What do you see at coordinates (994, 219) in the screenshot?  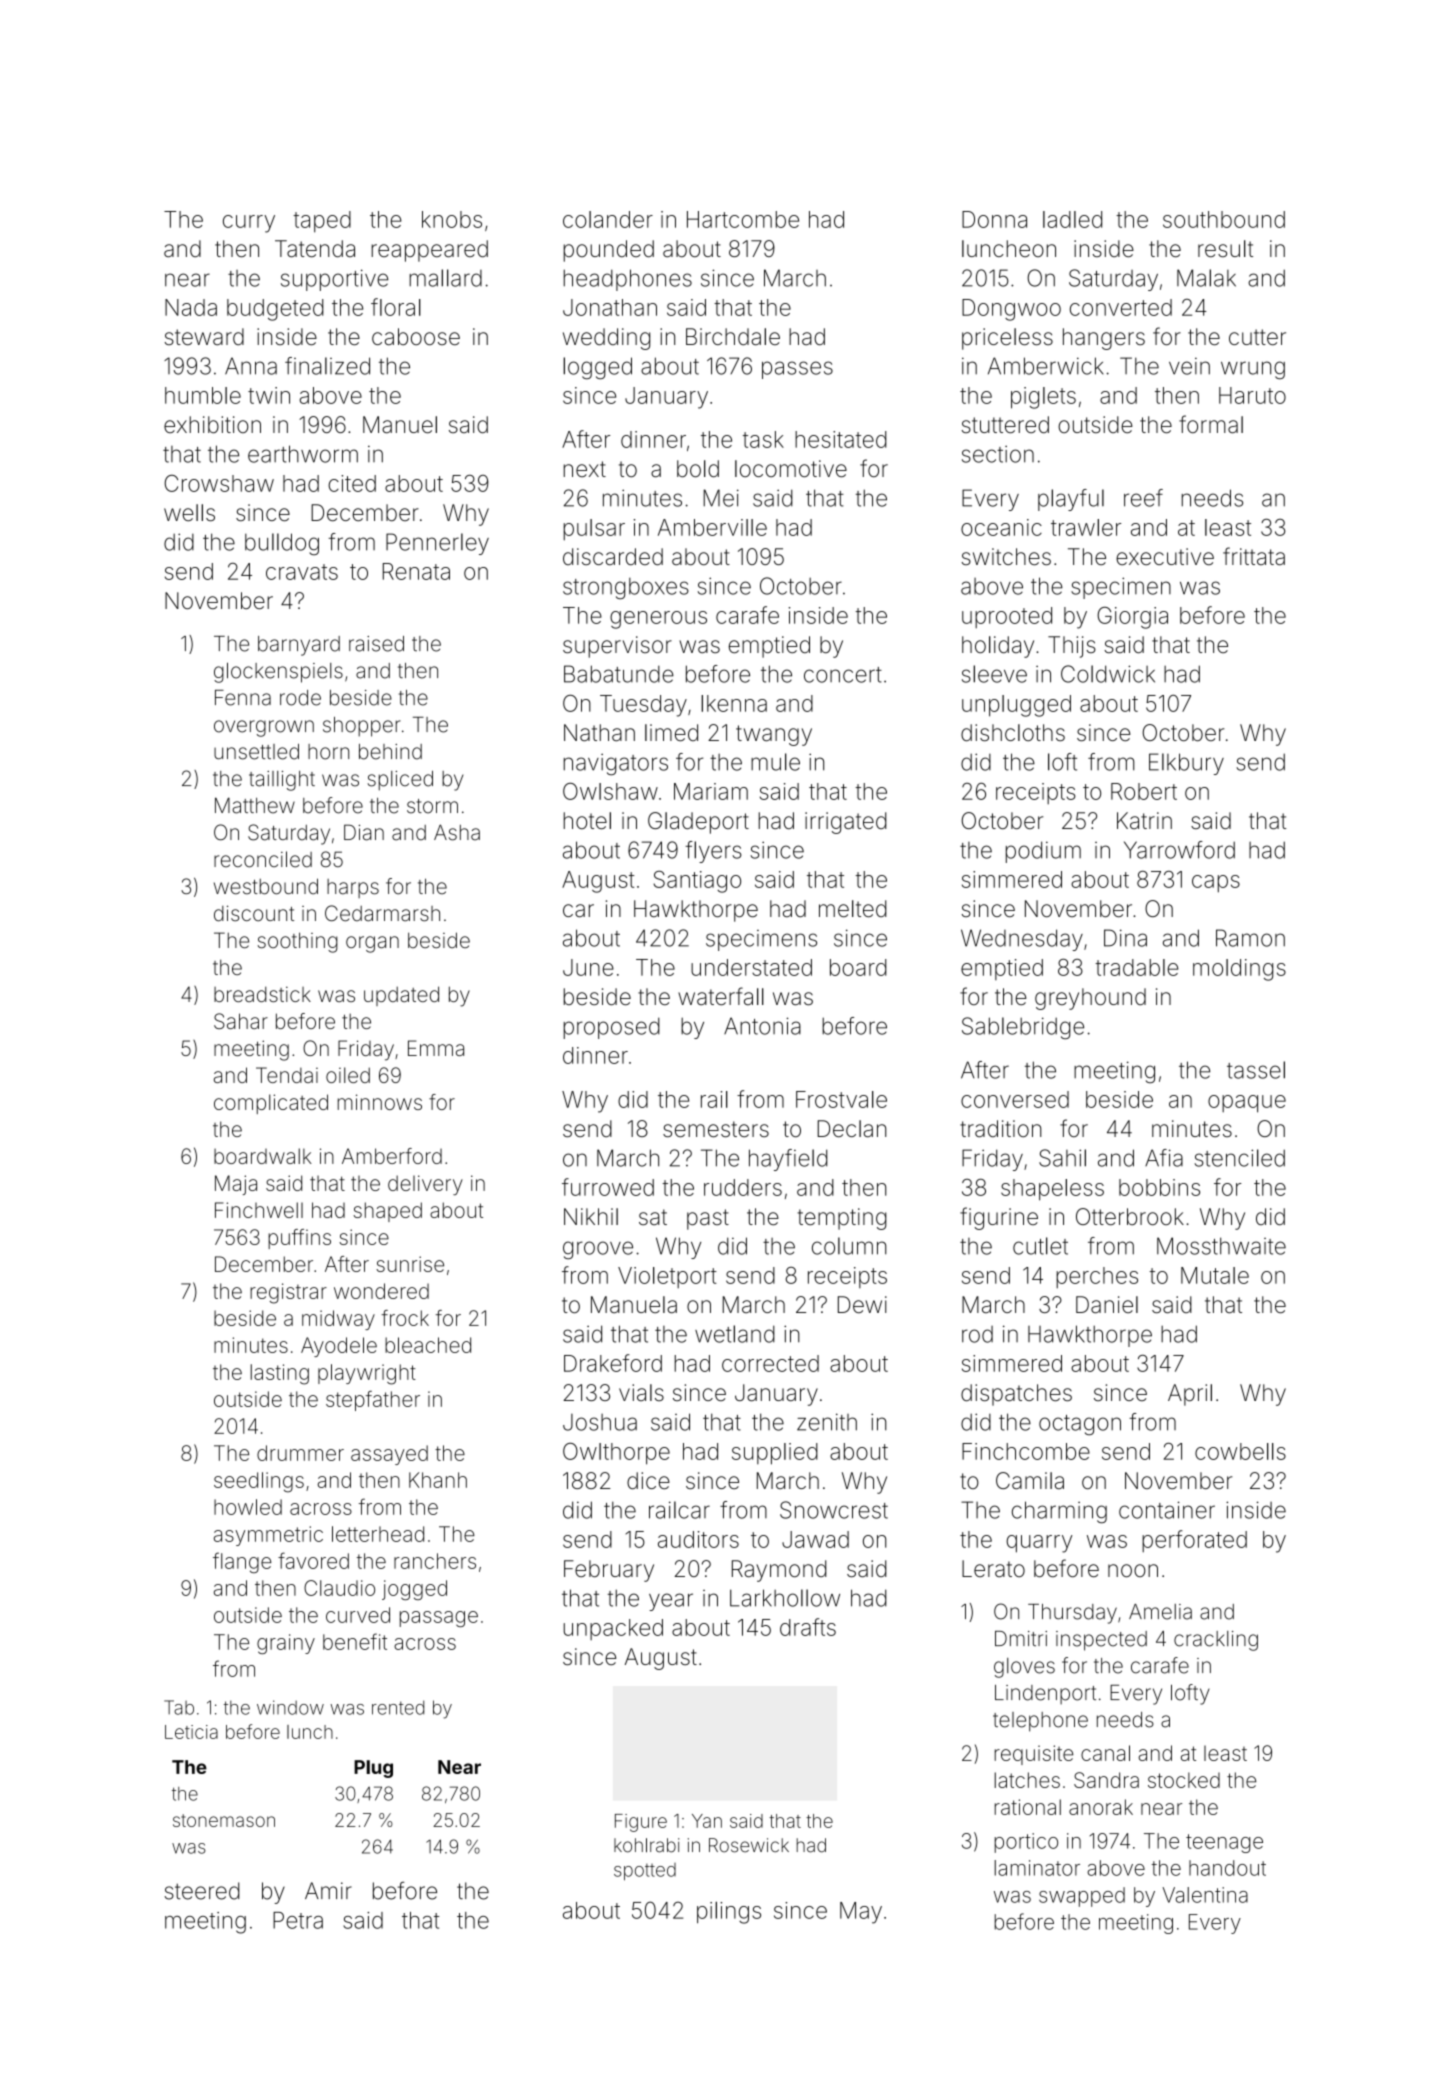 I see `Donna` at bounding box center [994, 219].
